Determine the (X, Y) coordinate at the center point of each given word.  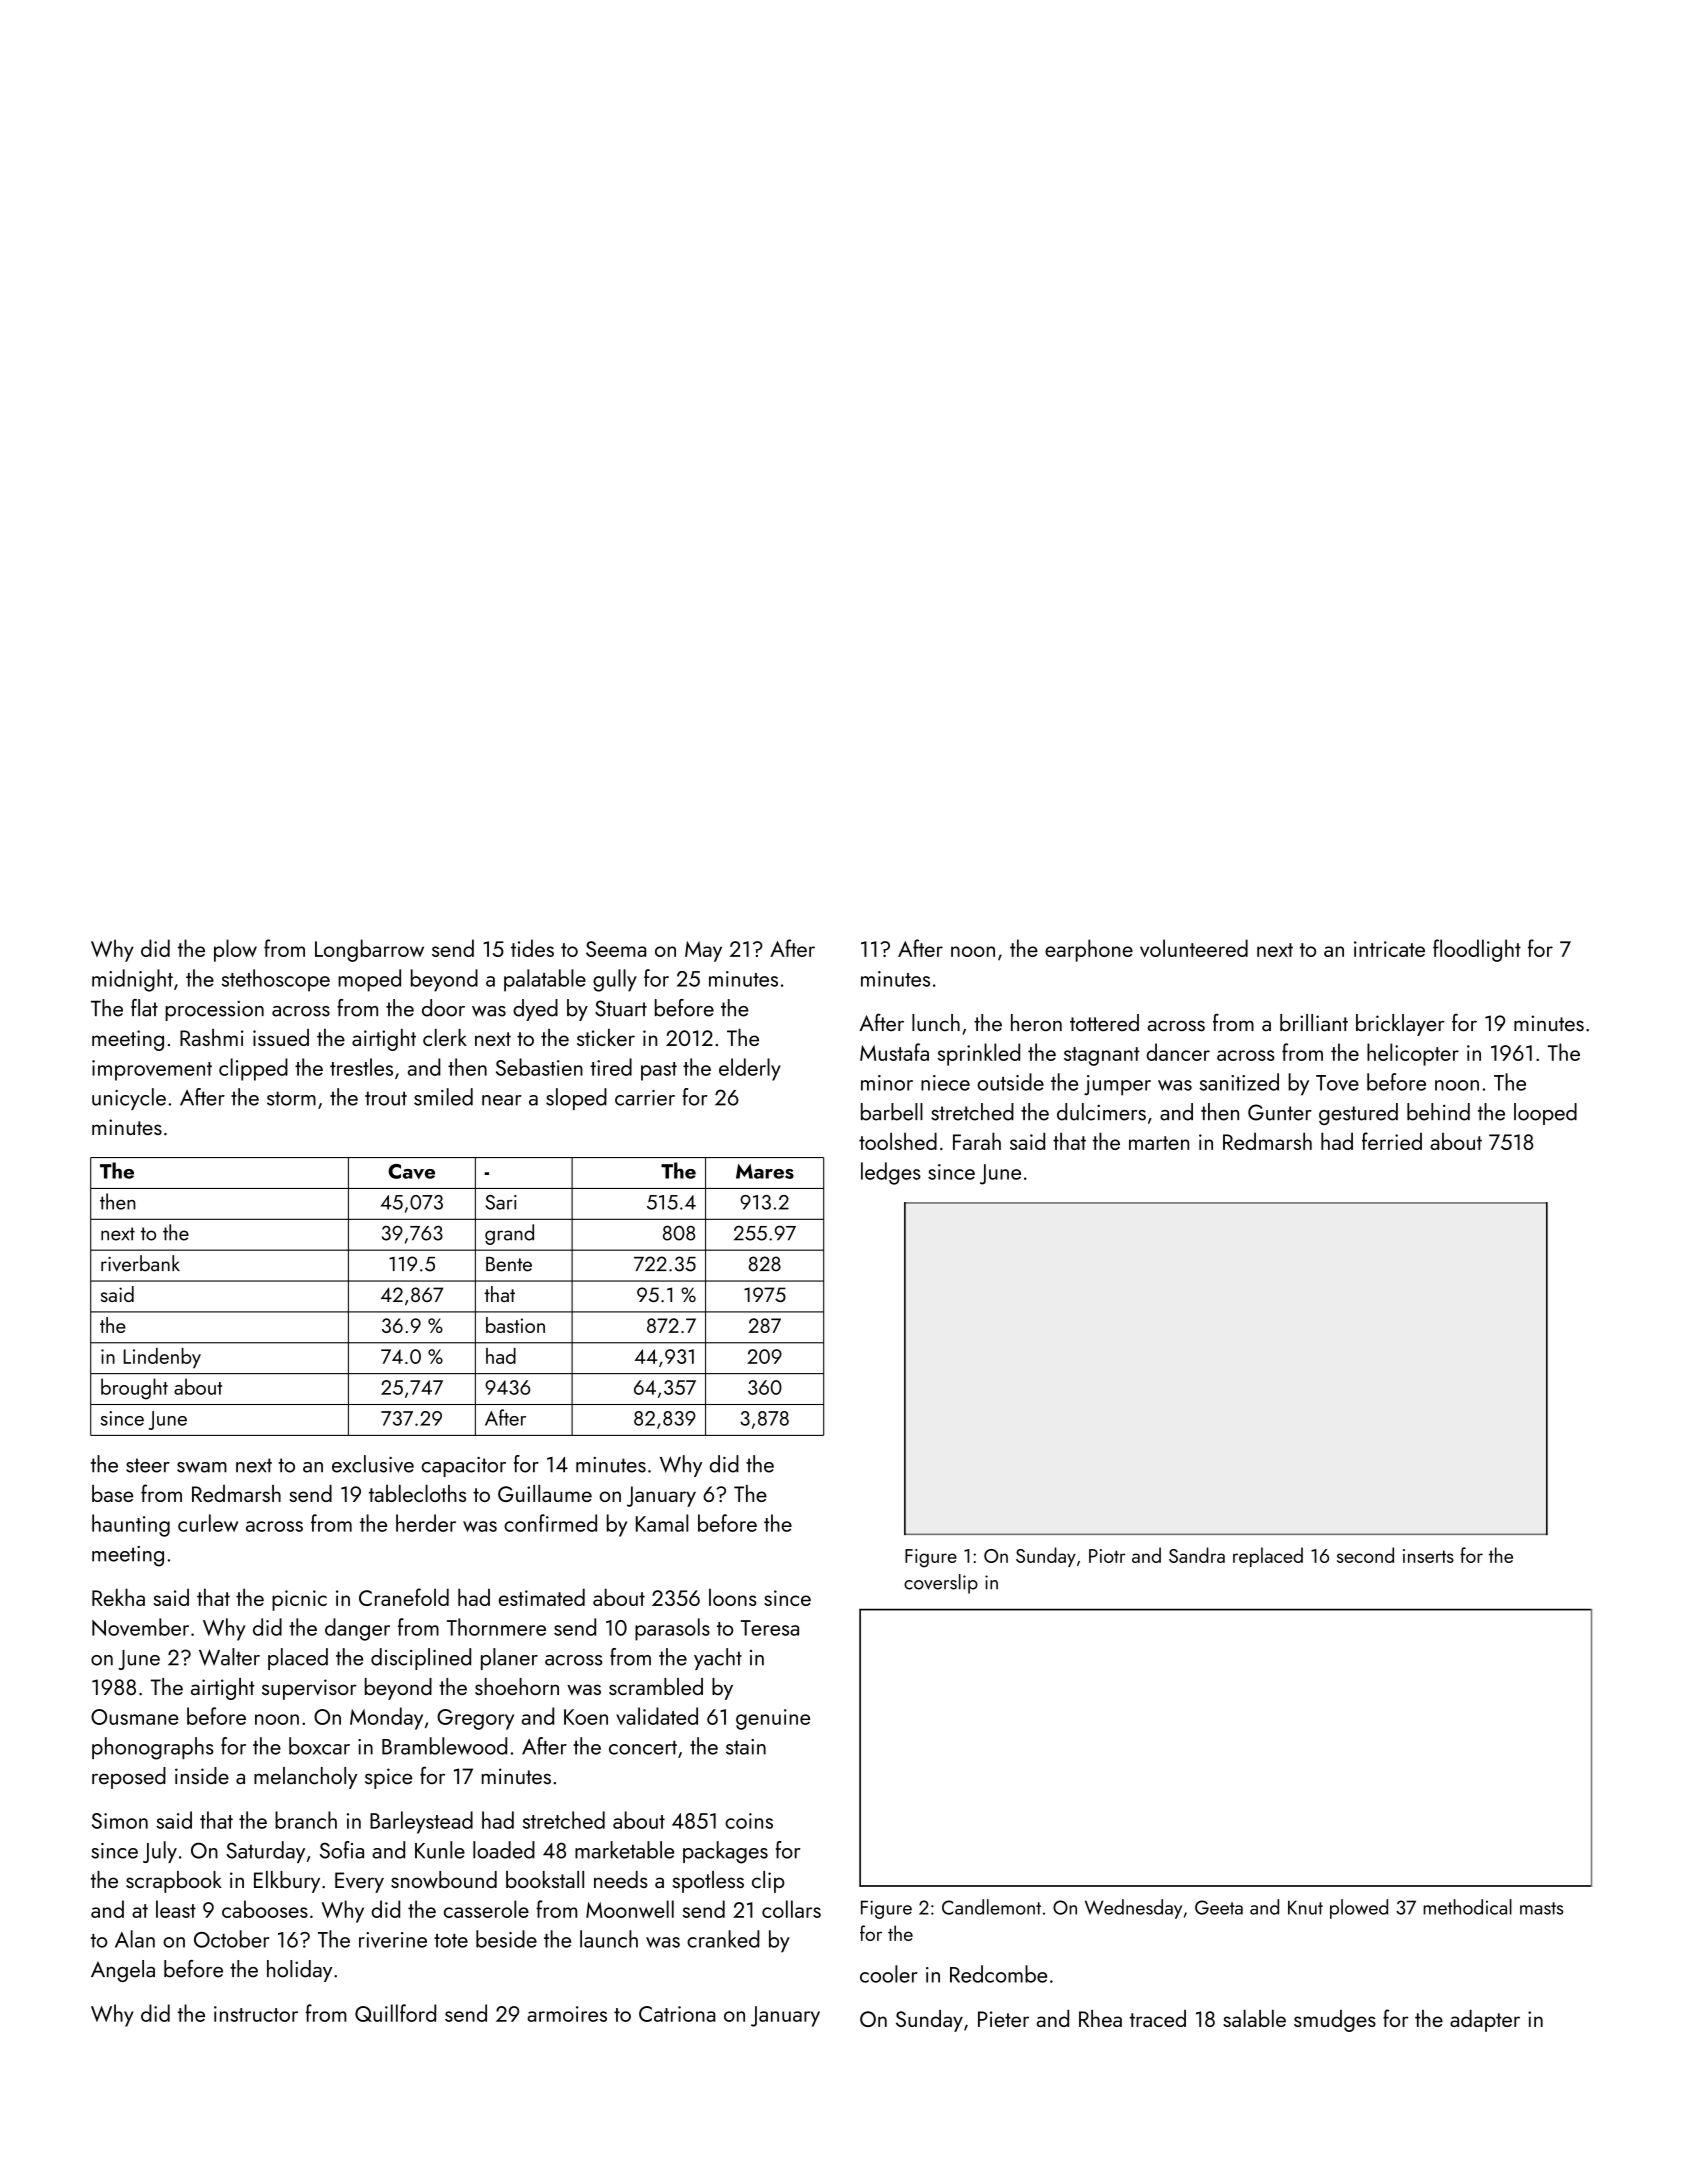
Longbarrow (369, 950)
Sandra (1197, 1555)
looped (1545, 1114)
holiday (299, 1971)
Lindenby (162, 1358)
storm (291, 1098)
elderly (750, 1069)
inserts (1428, 1556)
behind (1438, 1112)
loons (733, 1597)
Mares (765, 1171)
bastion (515, 1325)
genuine (773, 1719)
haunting (131, 1525)
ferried (1392, 1141)
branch (306, 1820)
